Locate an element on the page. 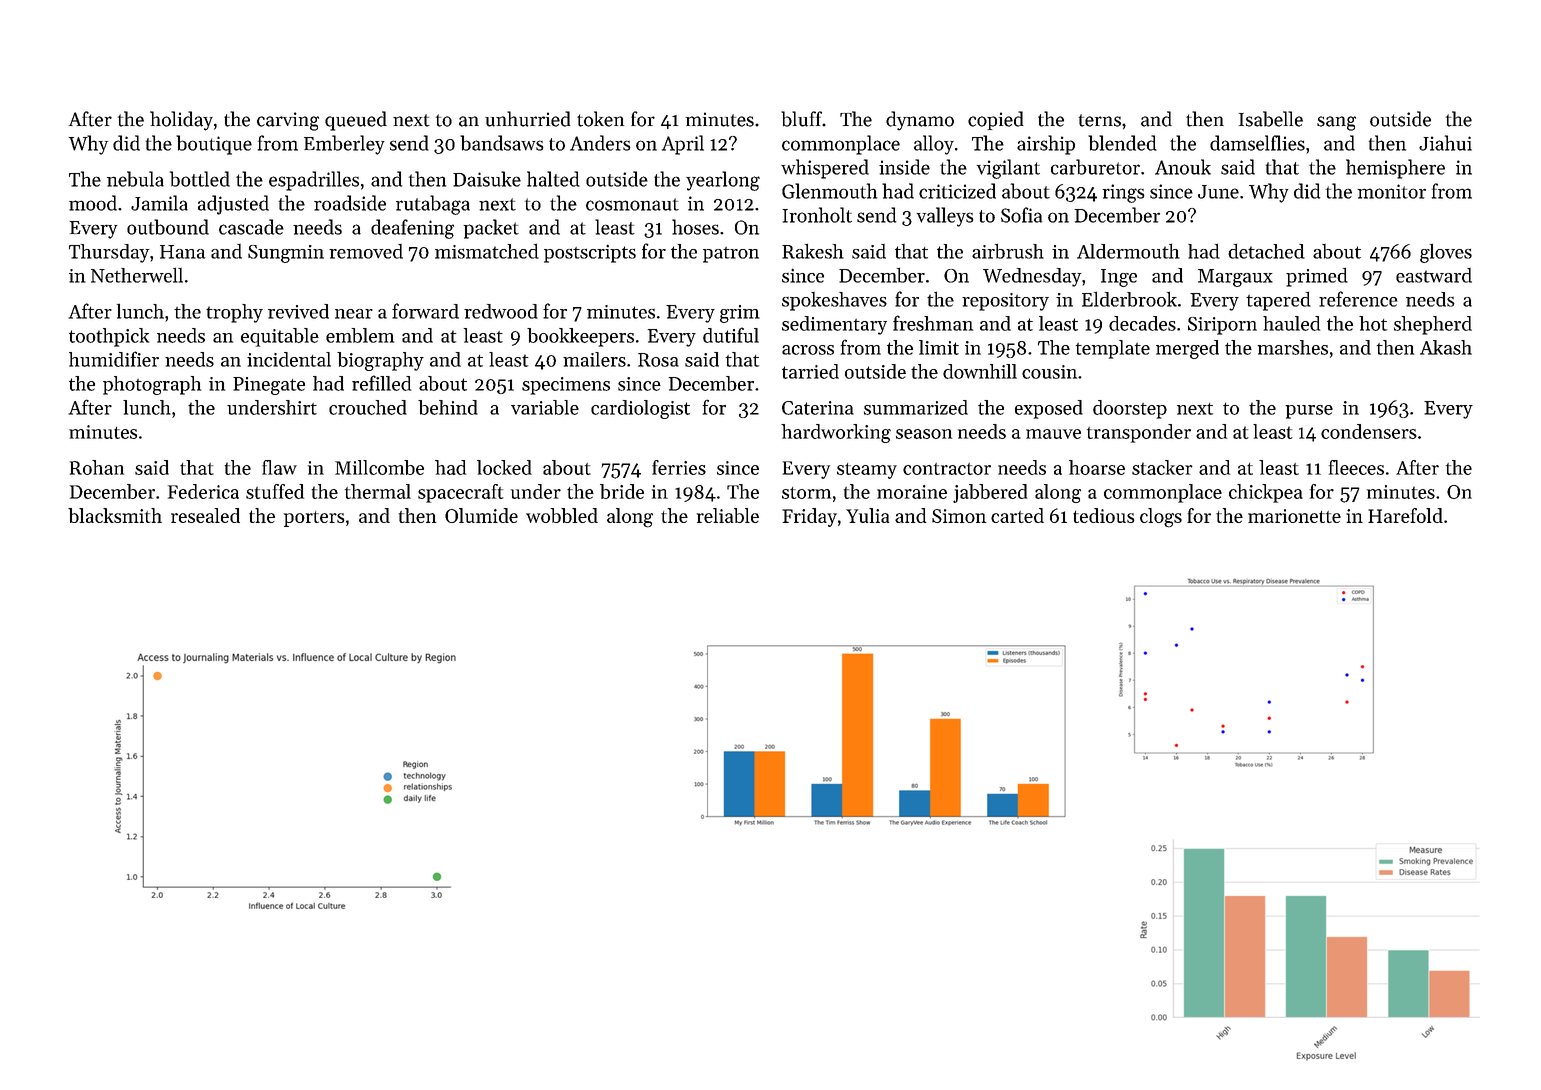 The image size is (1541, 1090). repository is located at coordinates (1005, 302).
